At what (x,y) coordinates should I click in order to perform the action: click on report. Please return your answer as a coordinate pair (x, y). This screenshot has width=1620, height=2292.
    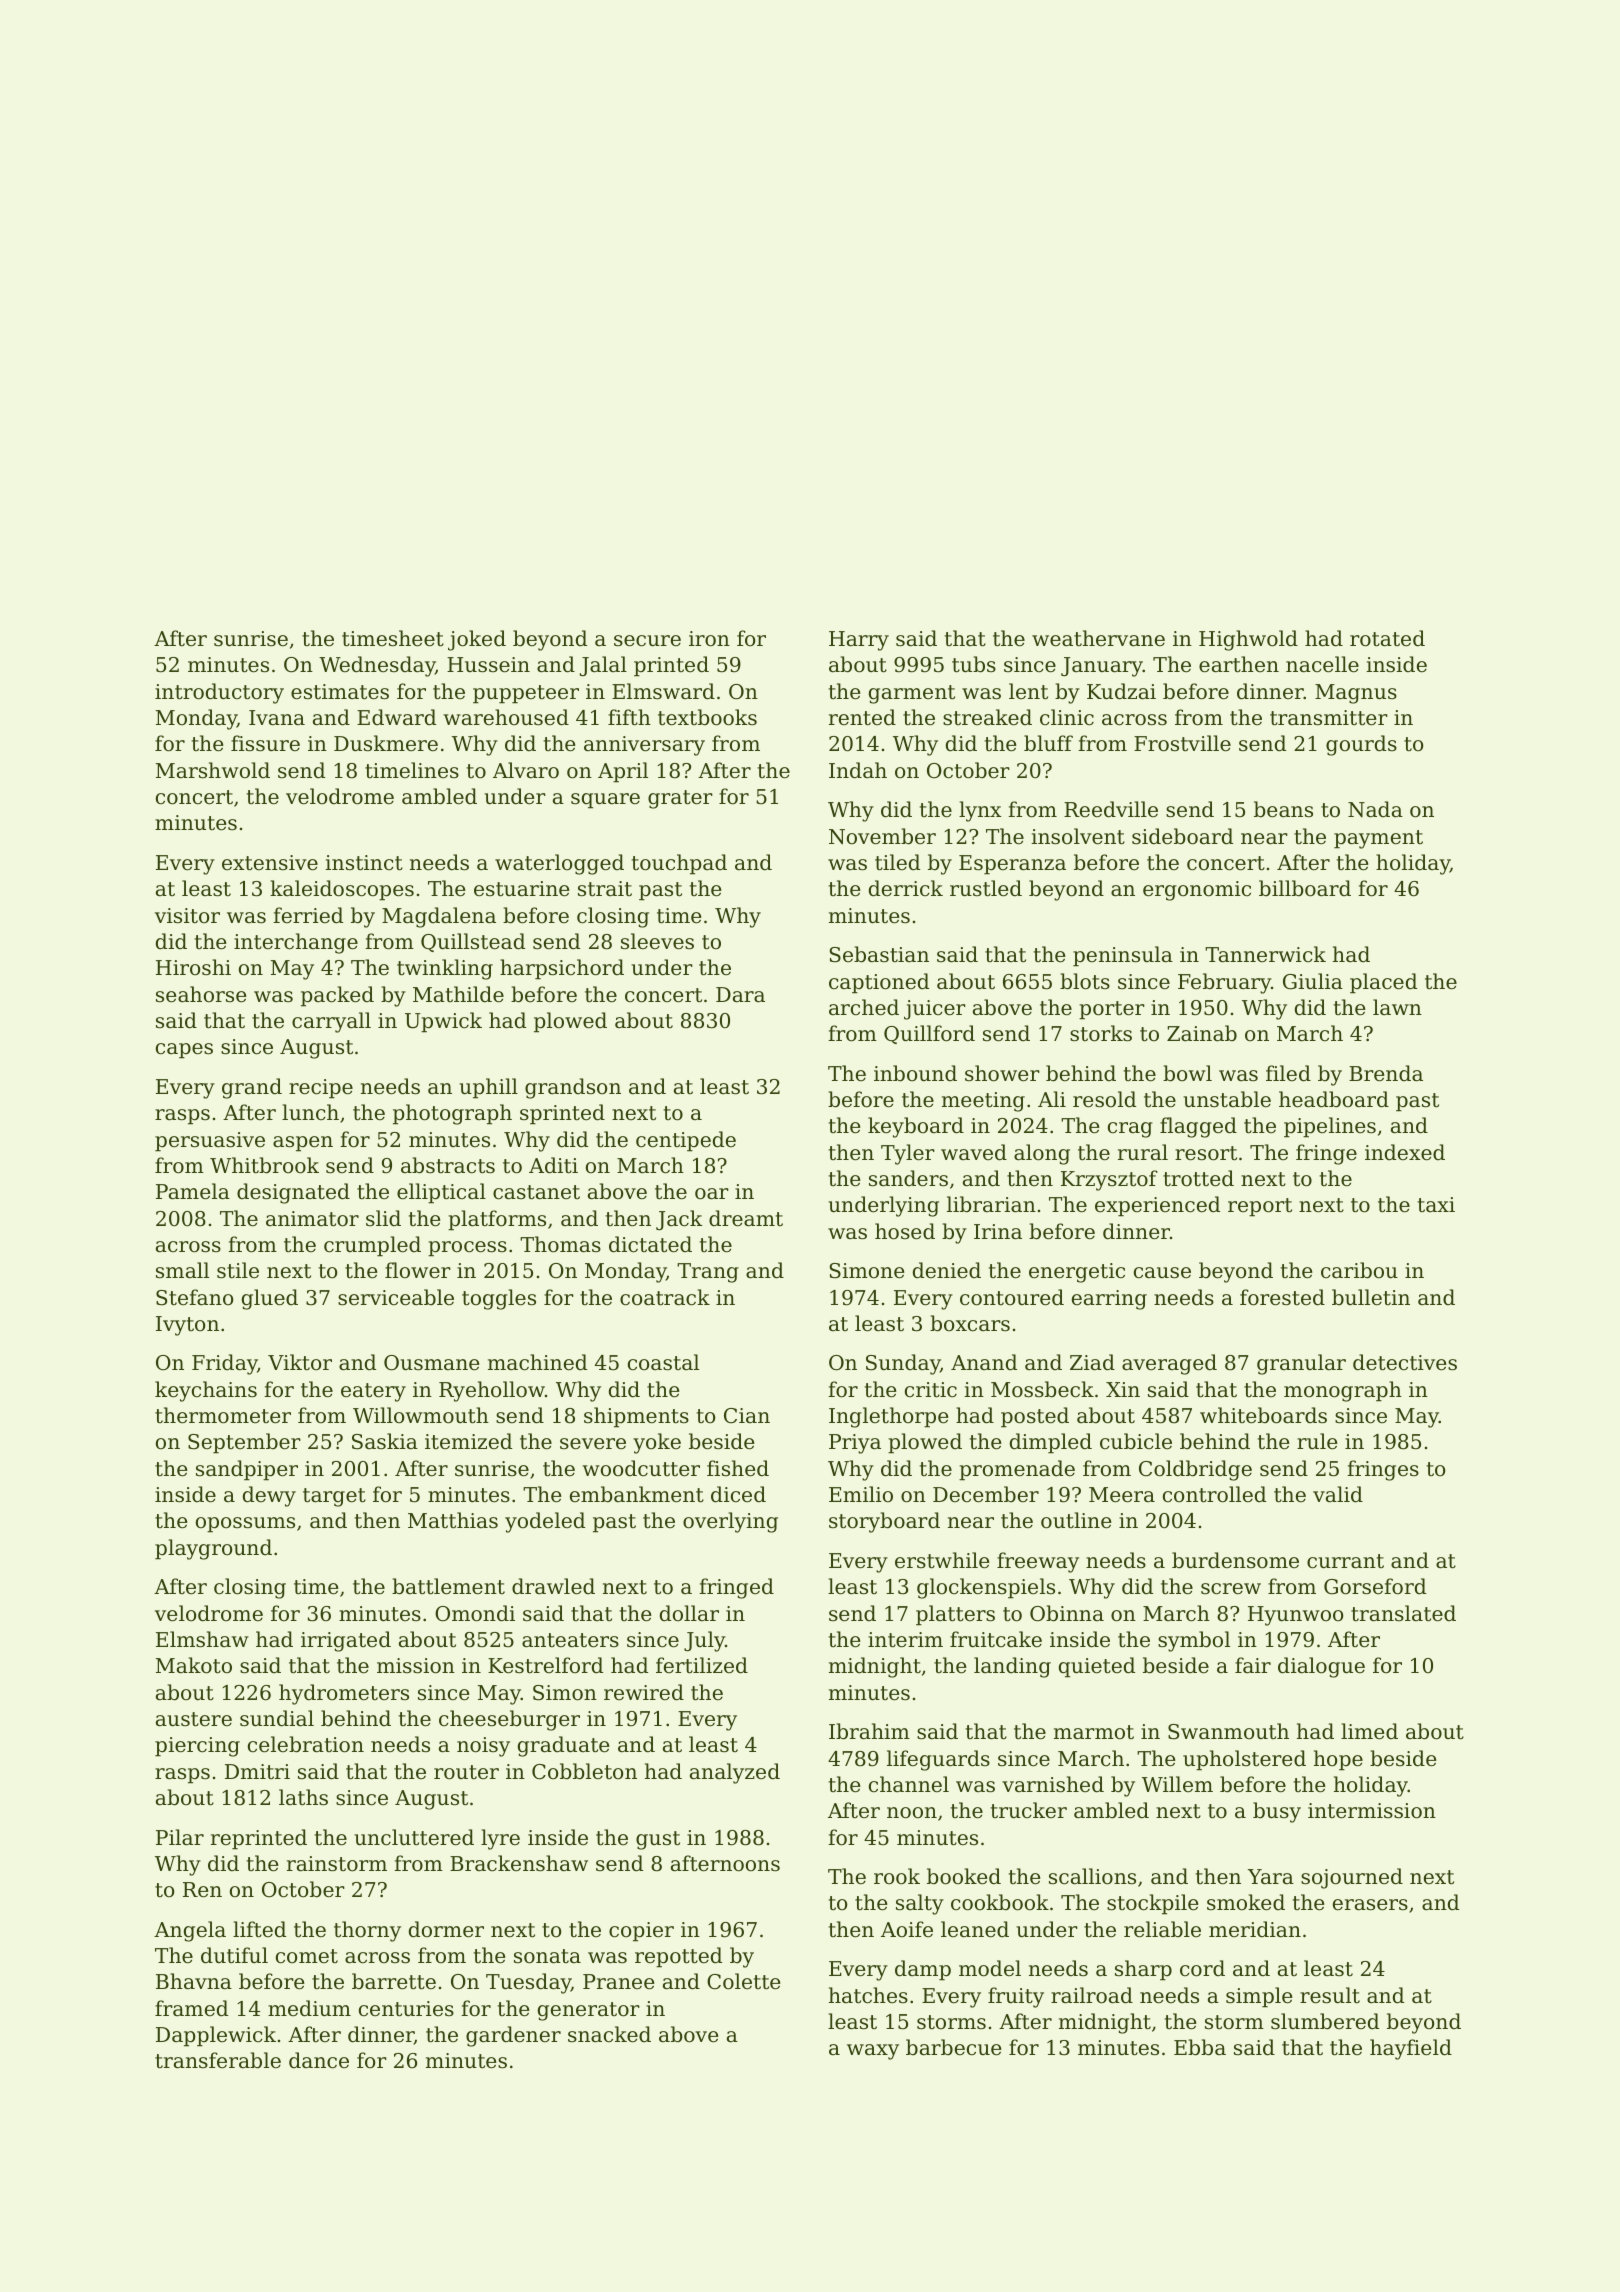
    Looking at the image, I should click on (1260, 1207).
